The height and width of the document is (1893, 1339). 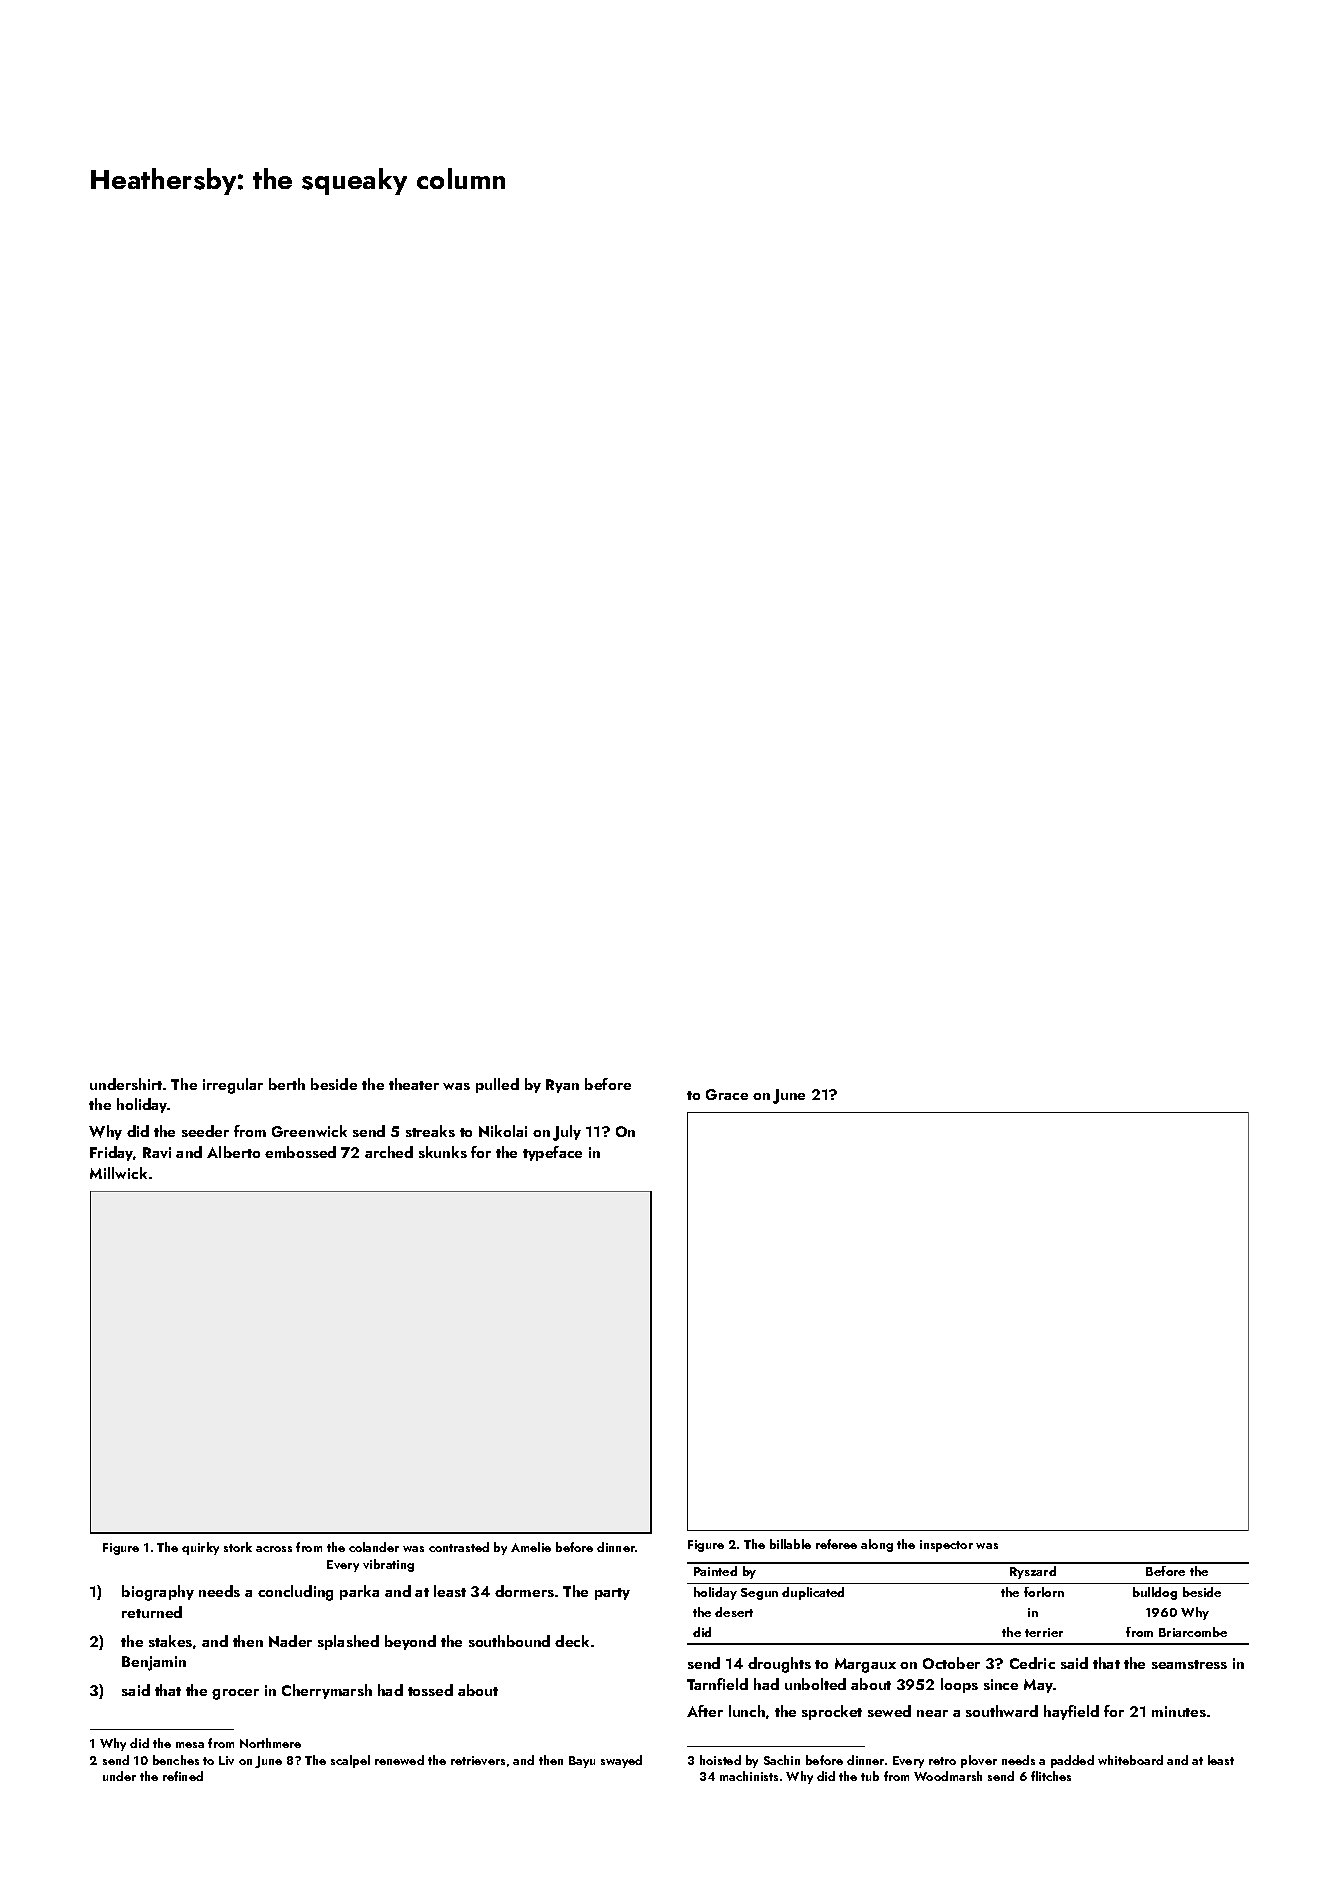 What do you see at coordinates (552, 1153) in the document?
I see `typeface` at bounding box center [552, 1153].
